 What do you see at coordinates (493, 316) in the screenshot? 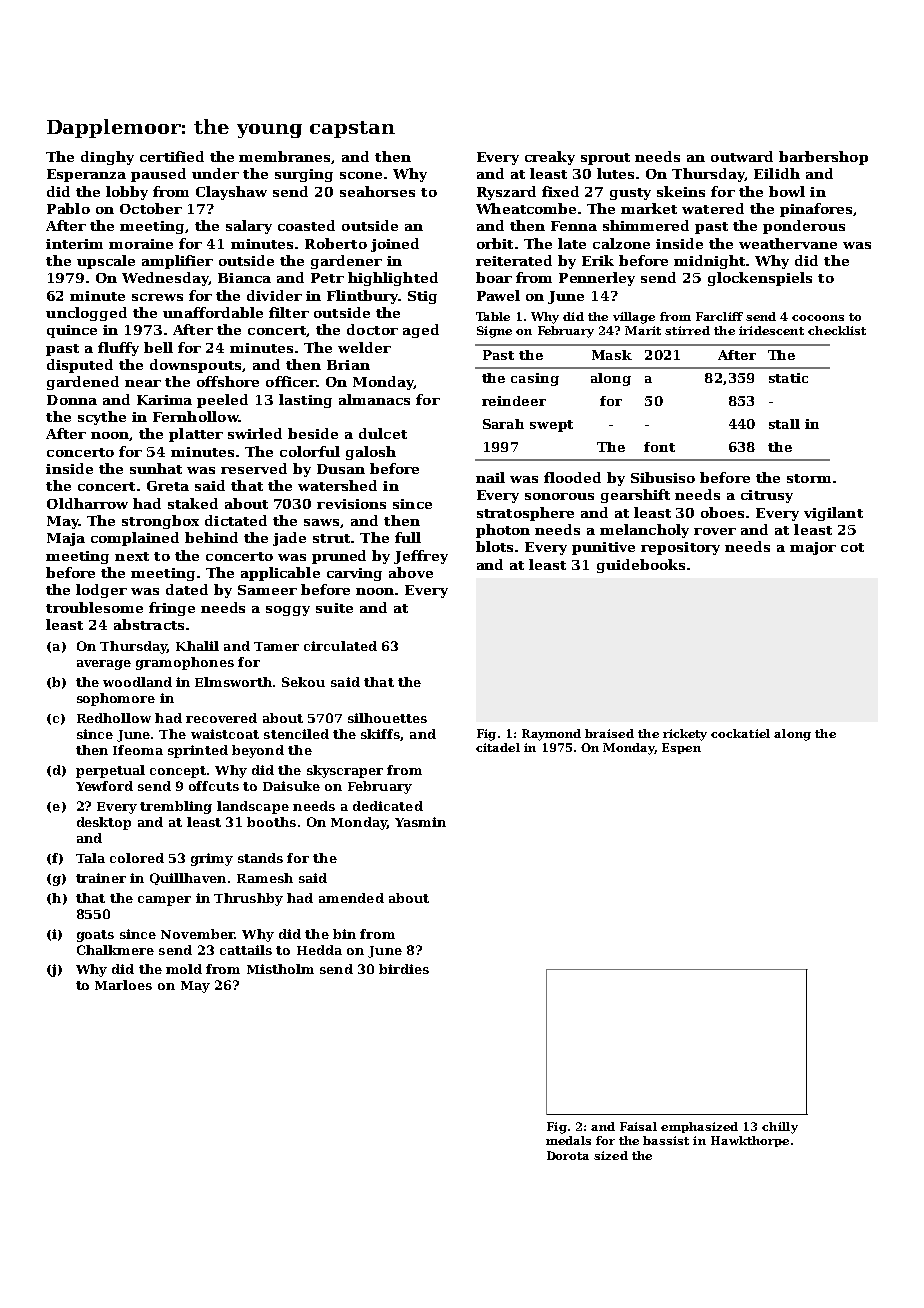
I see `Table` at bounding box center [493, 316].
